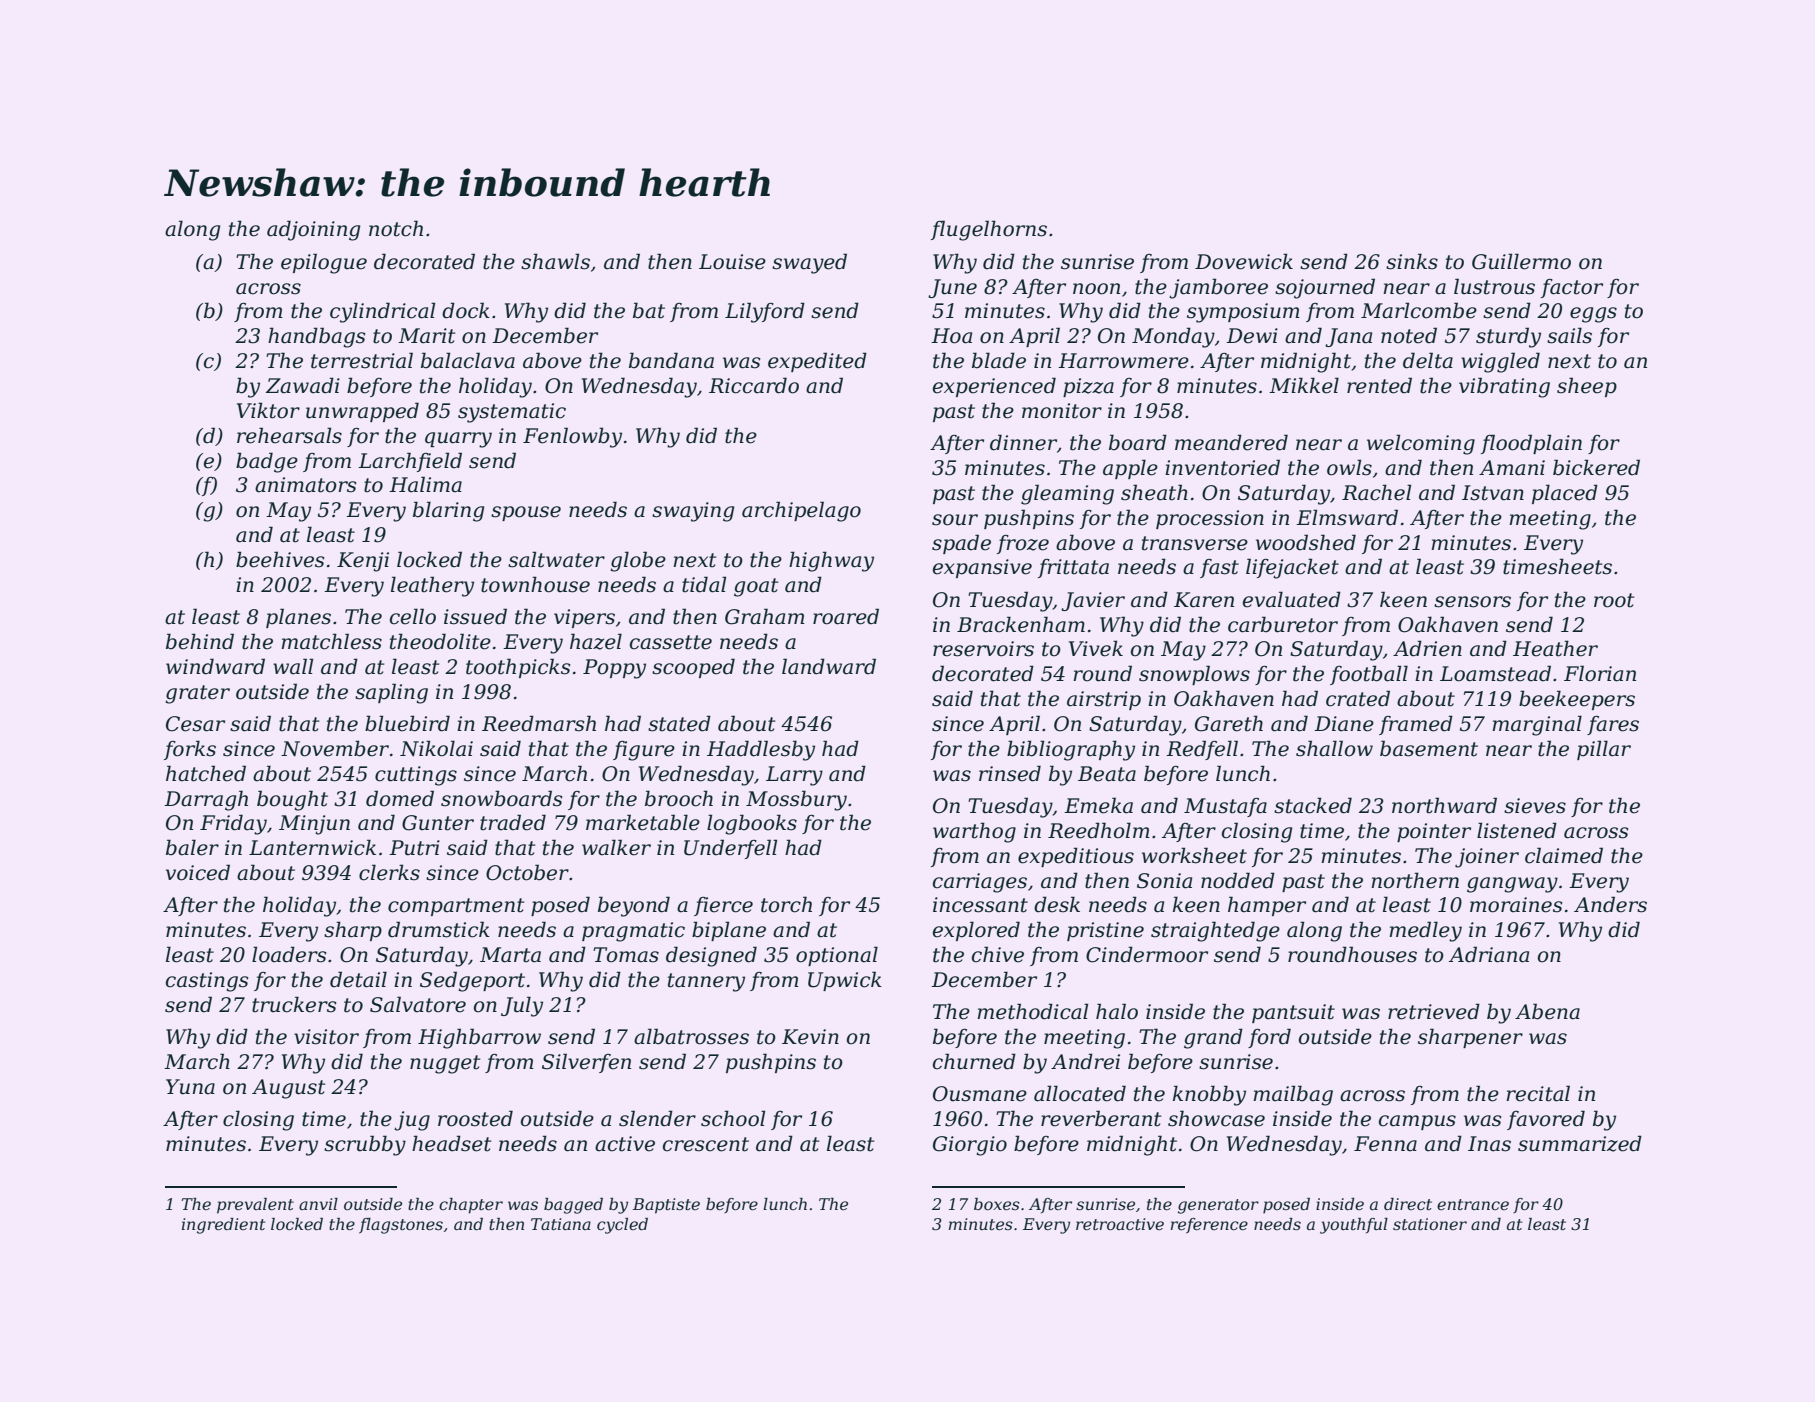 Image resolution: width=1815 pixels, height=1402 pixels. What do you see at coordinates (723, 906) in the screenshot?
I see `fierce` at bounding box center [723, 906].
